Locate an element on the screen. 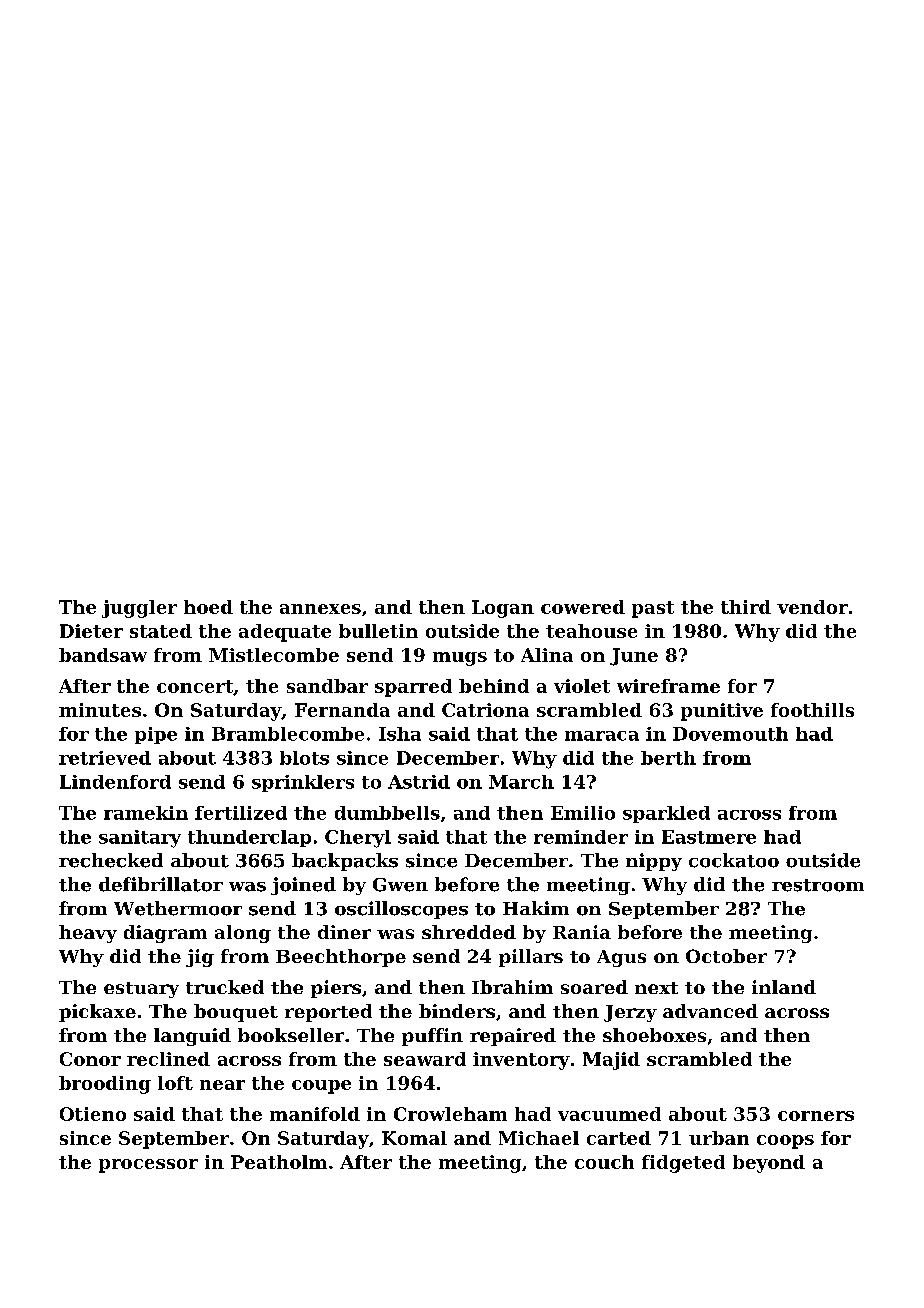 The image size is (924, 1308). rechecked is located at coordinates (111, 860).
